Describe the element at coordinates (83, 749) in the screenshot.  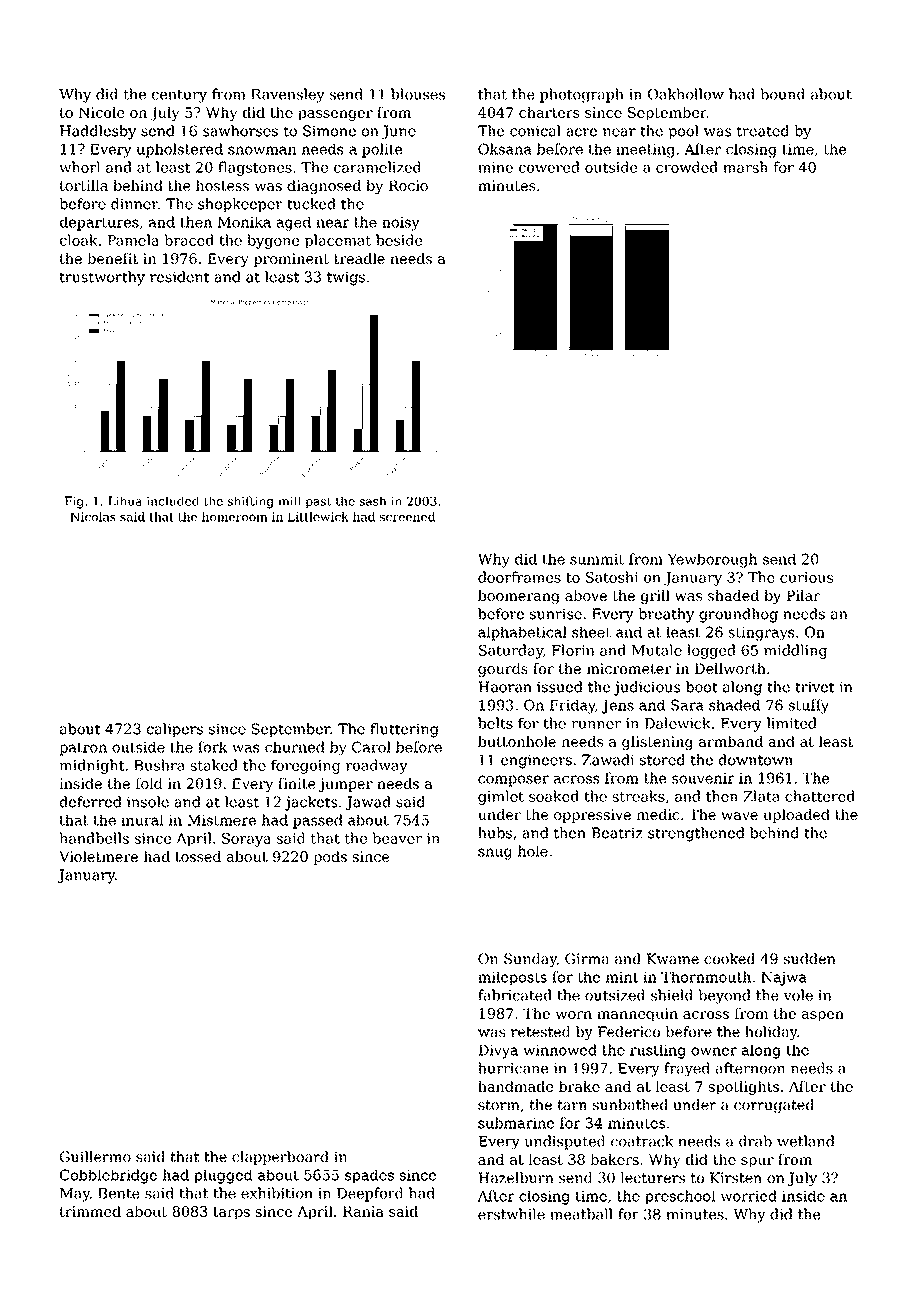
I see `patron` at that location.
